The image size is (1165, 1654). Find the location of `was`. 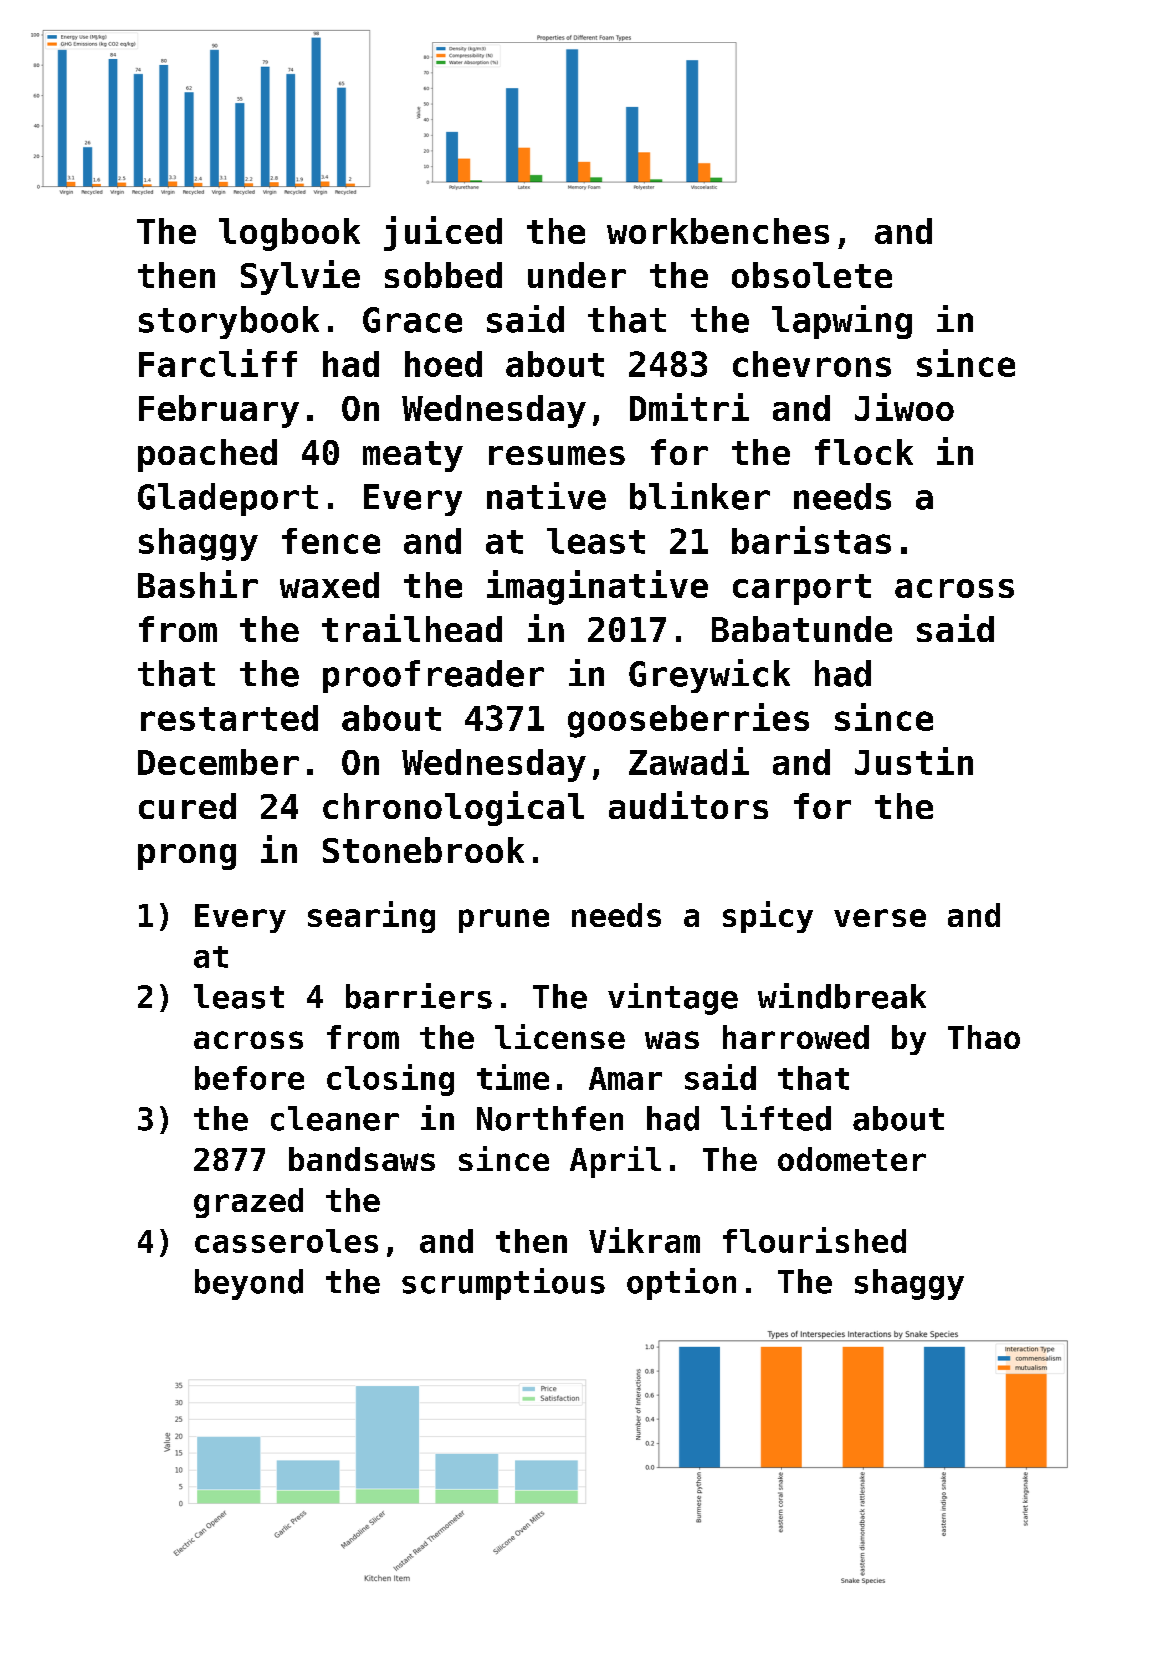

was is located at coordinates (672, 1040).
